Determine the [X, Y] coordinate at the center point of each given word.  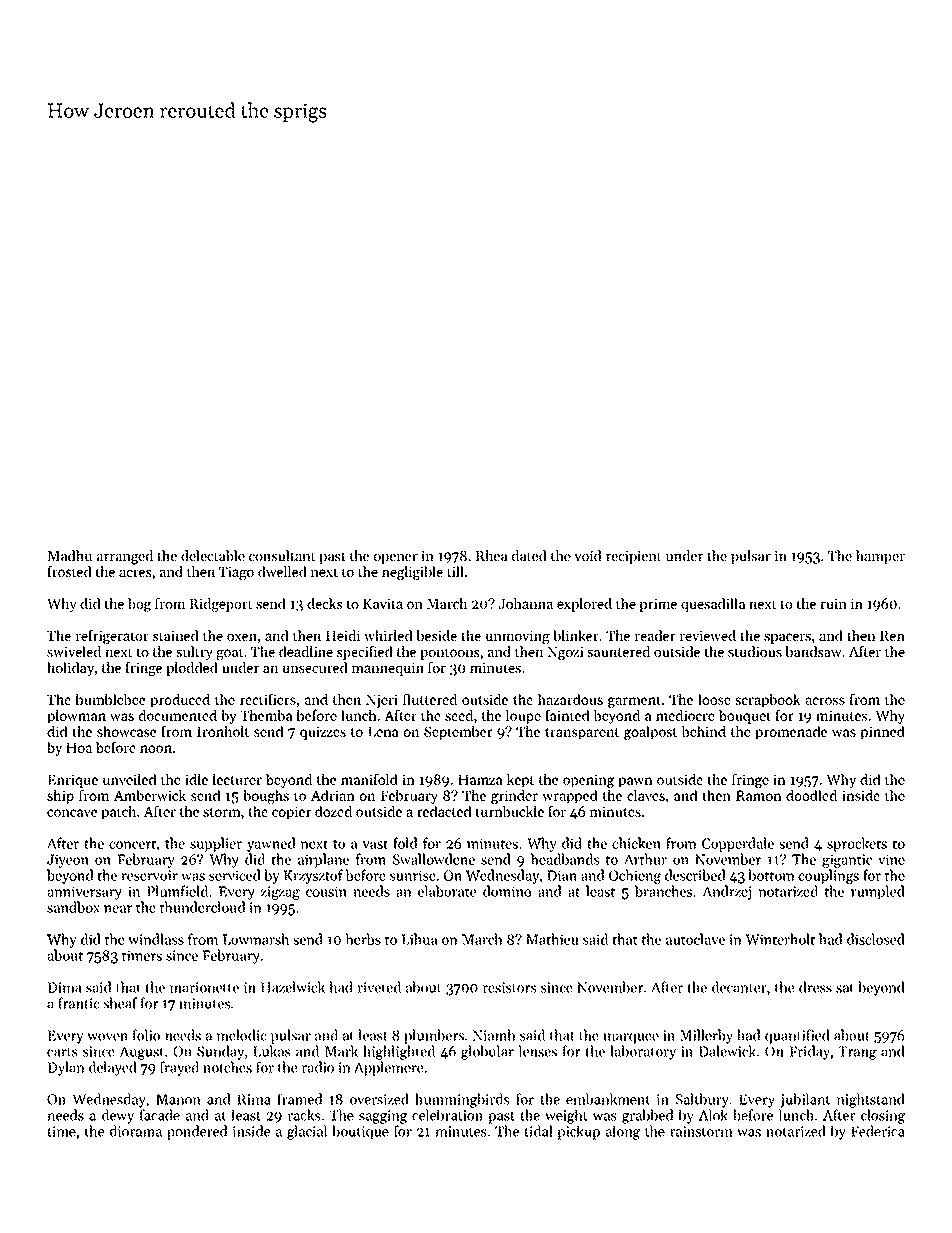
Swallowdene [434, 859]
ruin [833, 604]
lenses [538, 1051]
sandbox [73, 907]
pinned [883, 733]
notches [227, 1067]
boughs [266, 797]
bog [139, 605]
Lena [383, 732]
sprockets [857, 844]
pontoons [450, 654]
